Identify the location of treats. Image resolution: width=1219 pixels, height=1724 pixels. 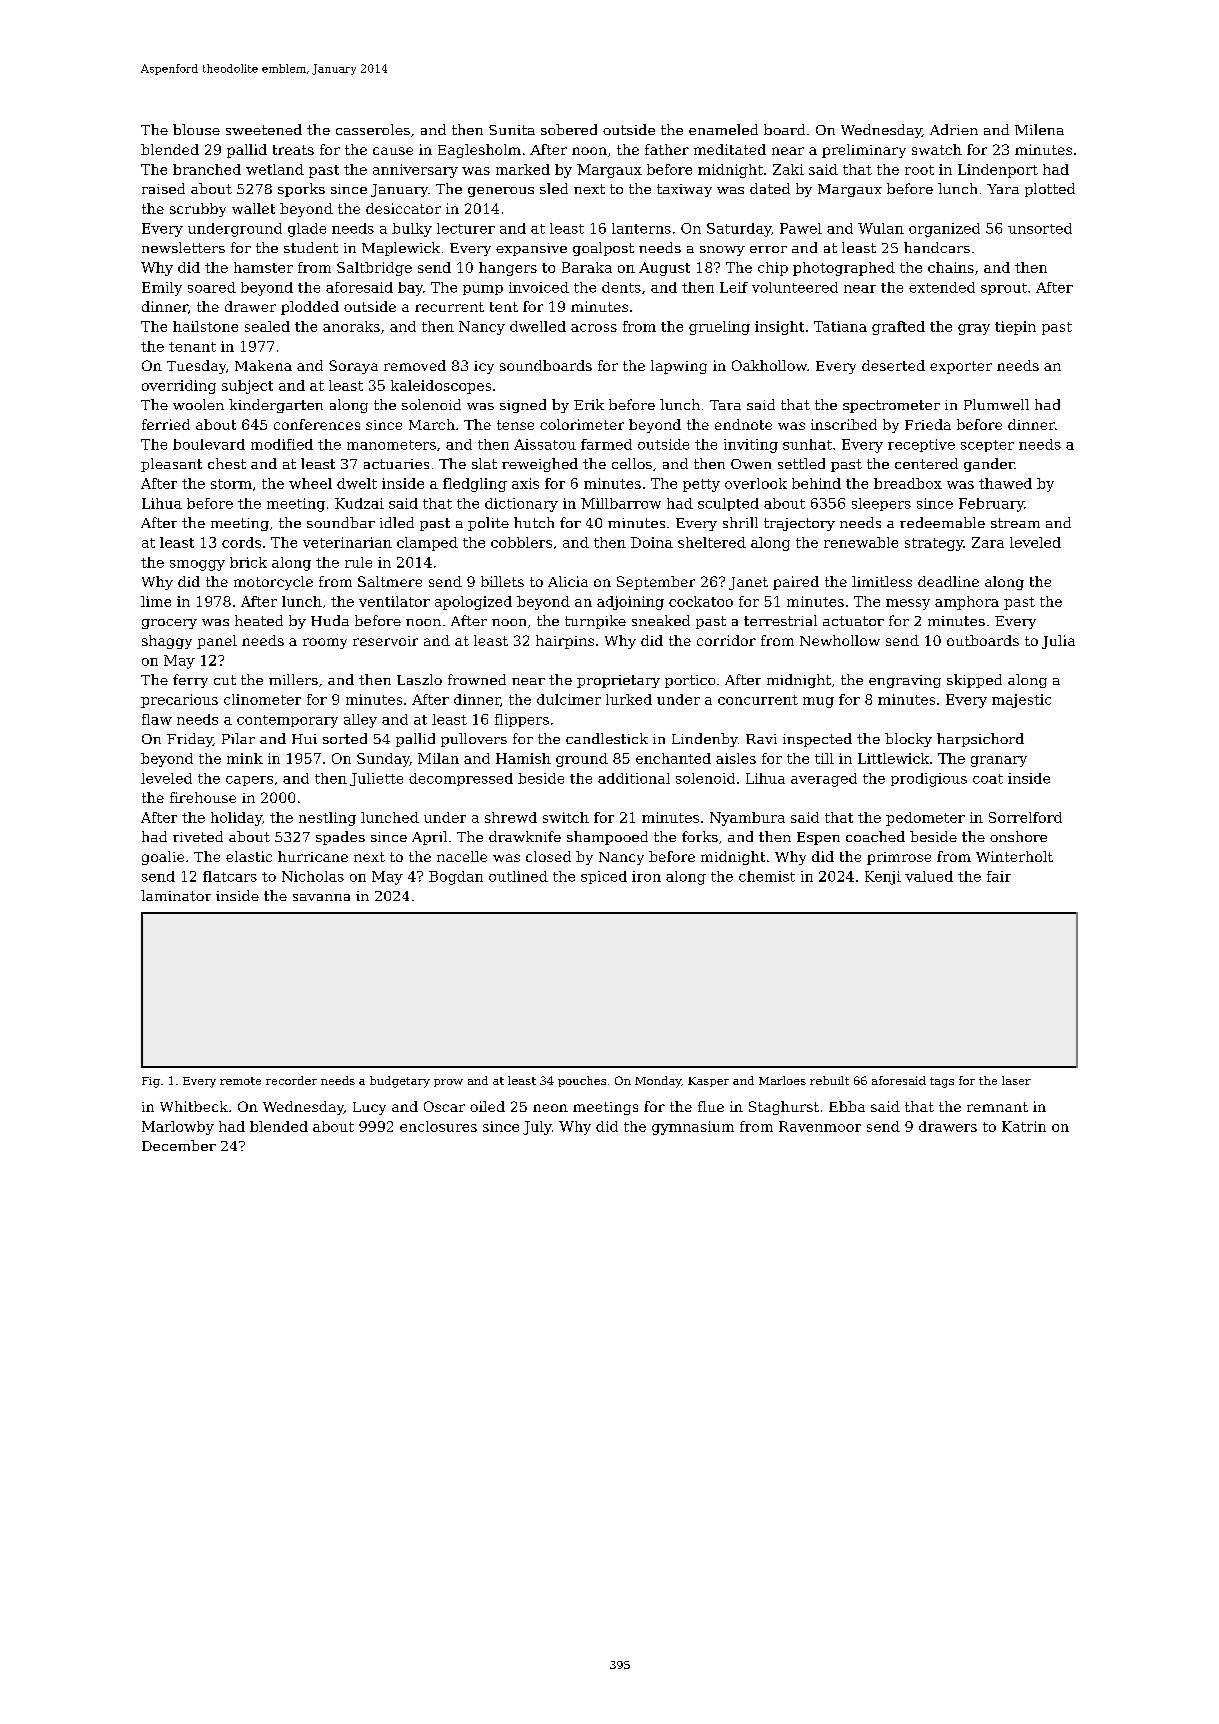
(293, 150).
